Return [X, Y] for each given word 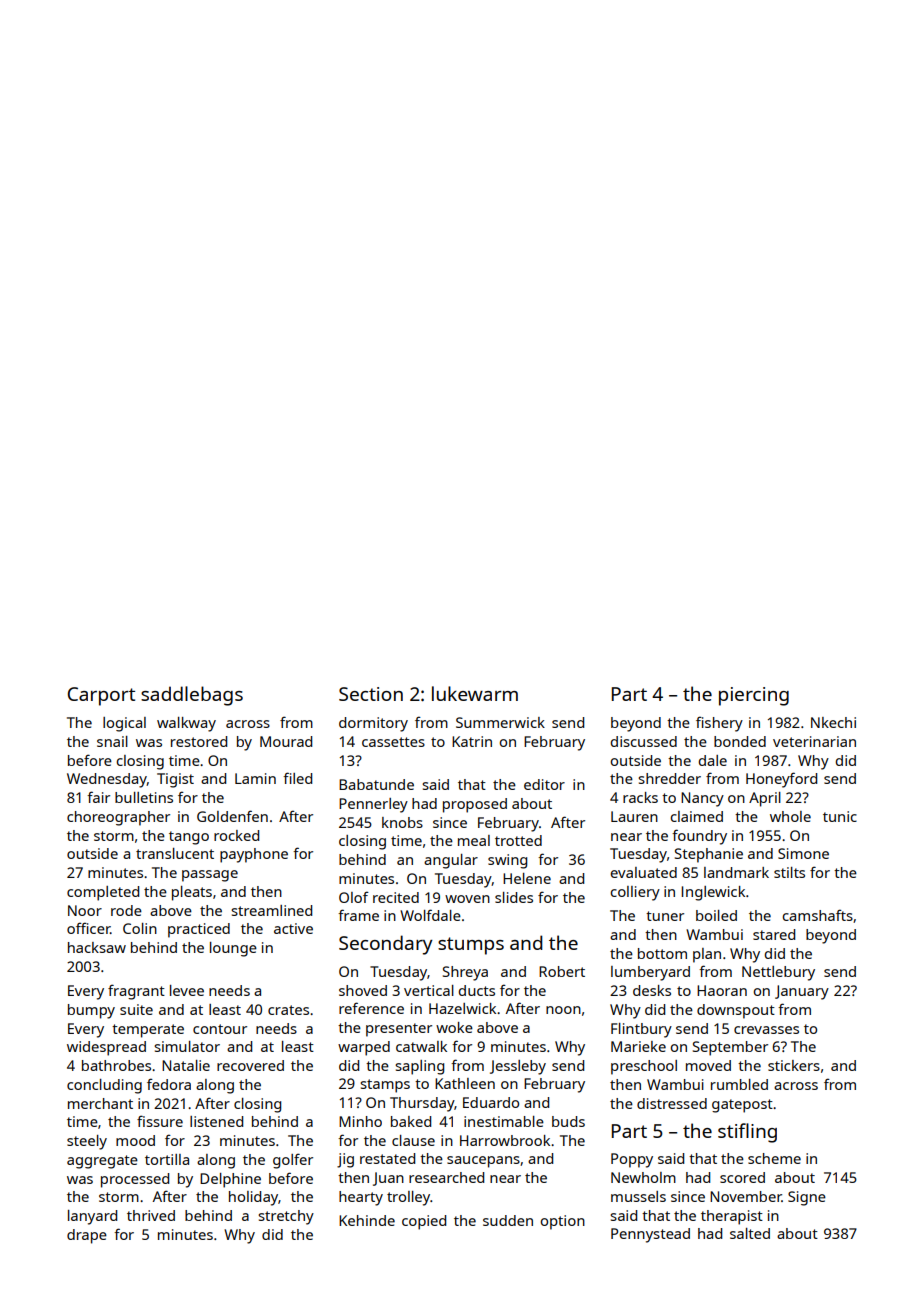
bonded [740, 741]
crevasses [766, 1030]
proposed [475, 805]
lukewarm [475, 693]
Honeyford [781, 780]
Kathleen [465, 1083]
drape [87, 1236]
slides [514, 897]
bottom [662, 953]
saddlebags [192, 696]
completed [103, 893]
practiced [199, 930]
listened [216, 1121]
